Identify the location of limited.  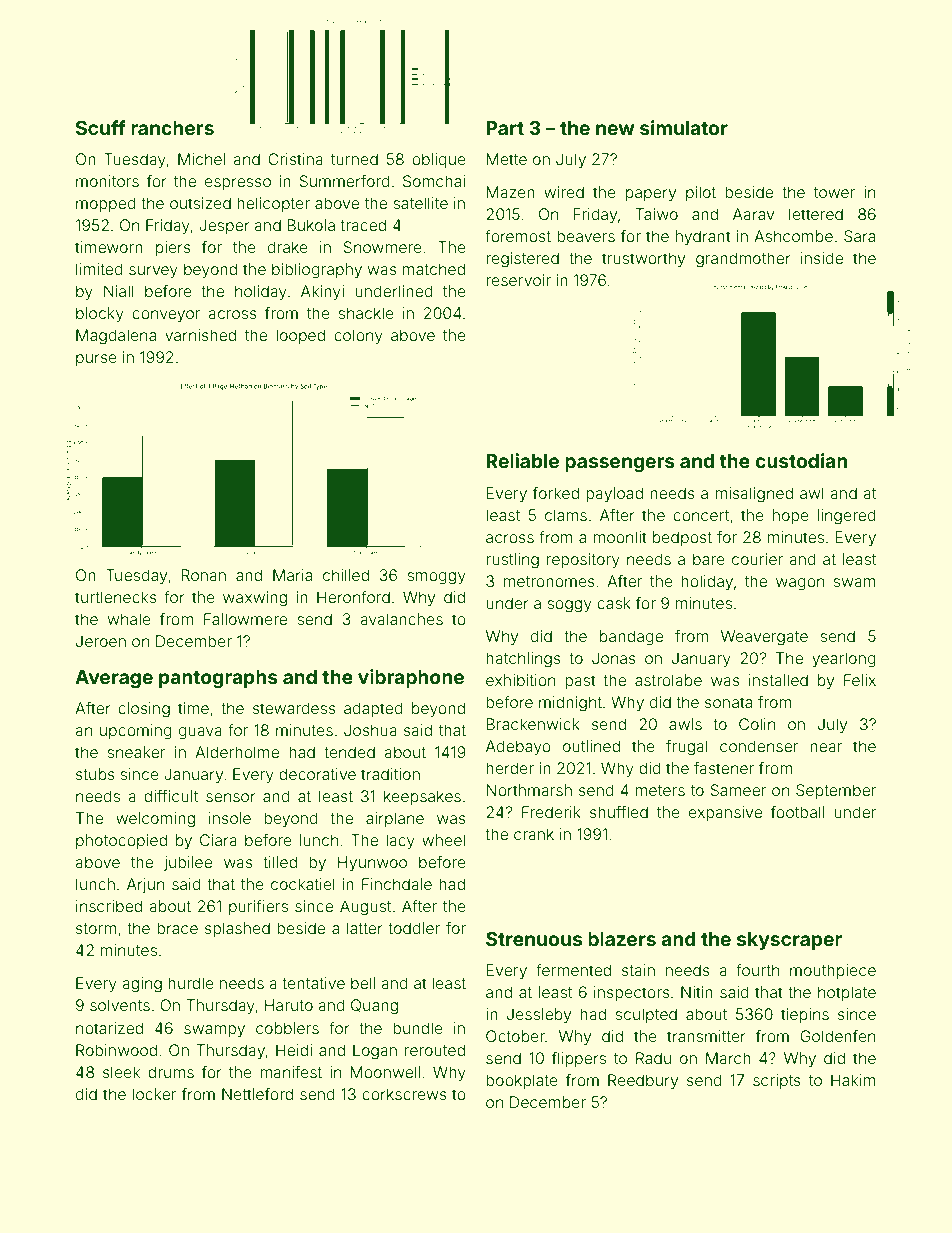
(99, 269).
